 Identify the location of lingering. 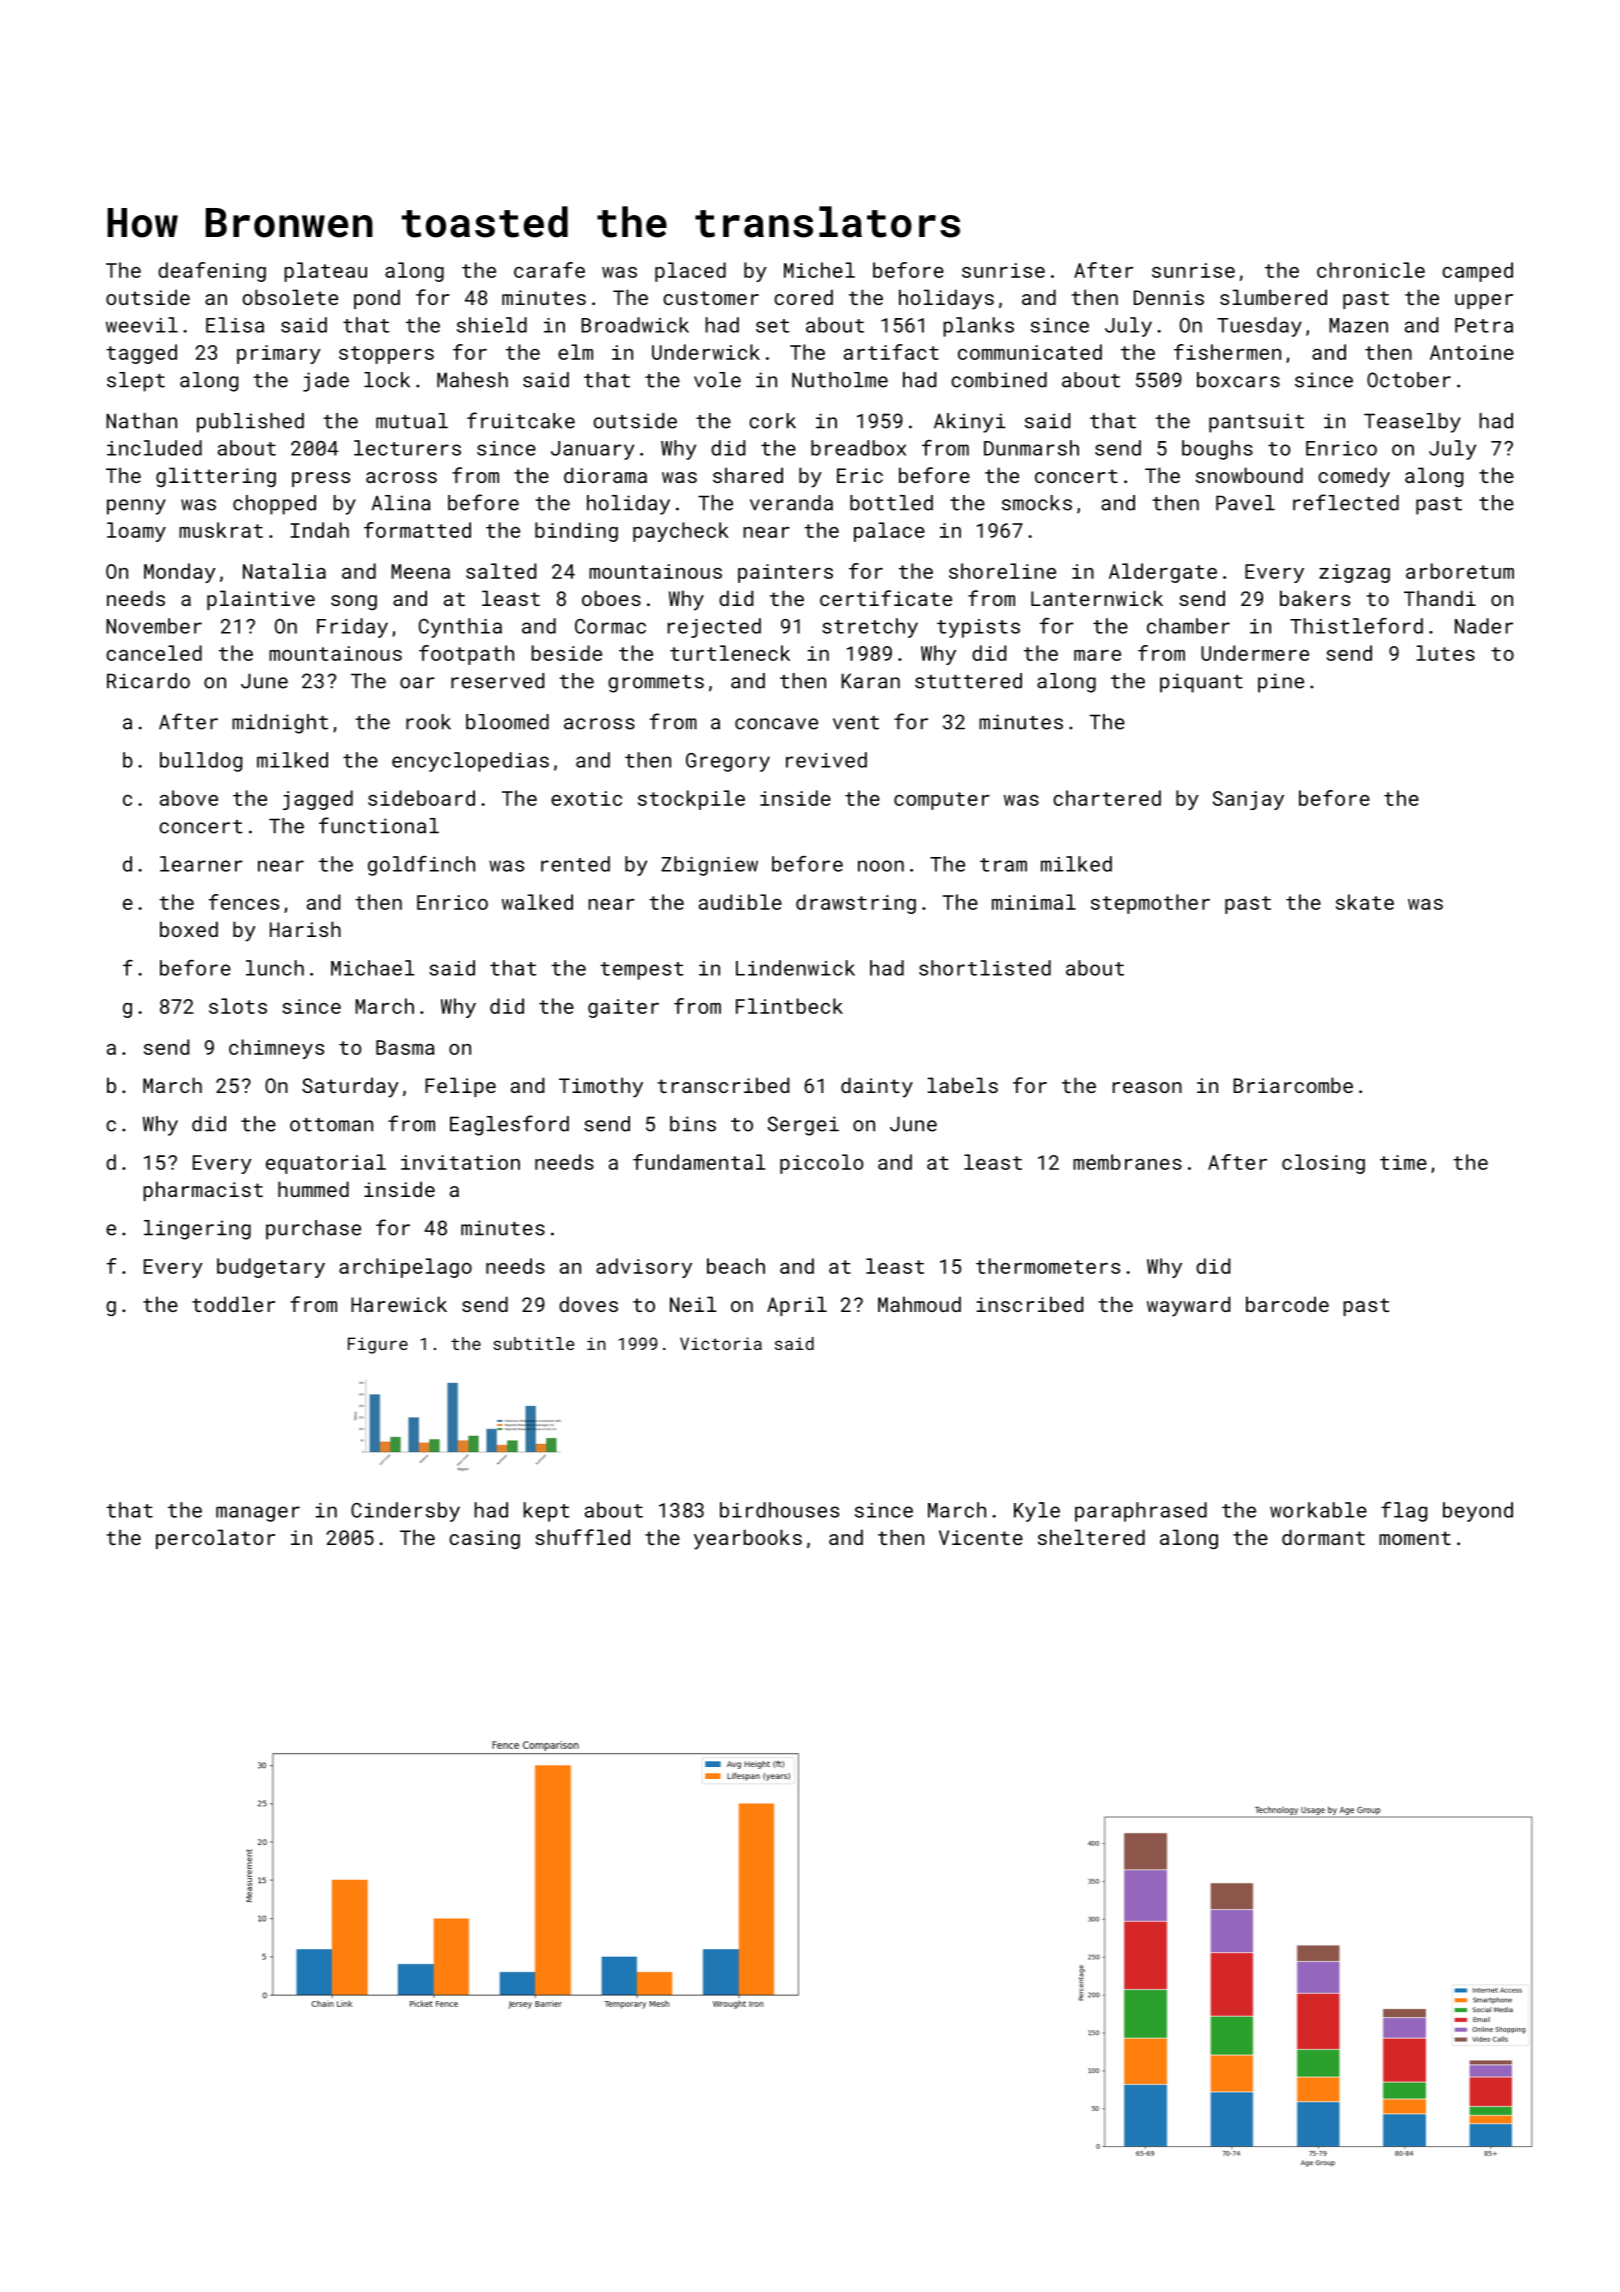
(197, 1230).
